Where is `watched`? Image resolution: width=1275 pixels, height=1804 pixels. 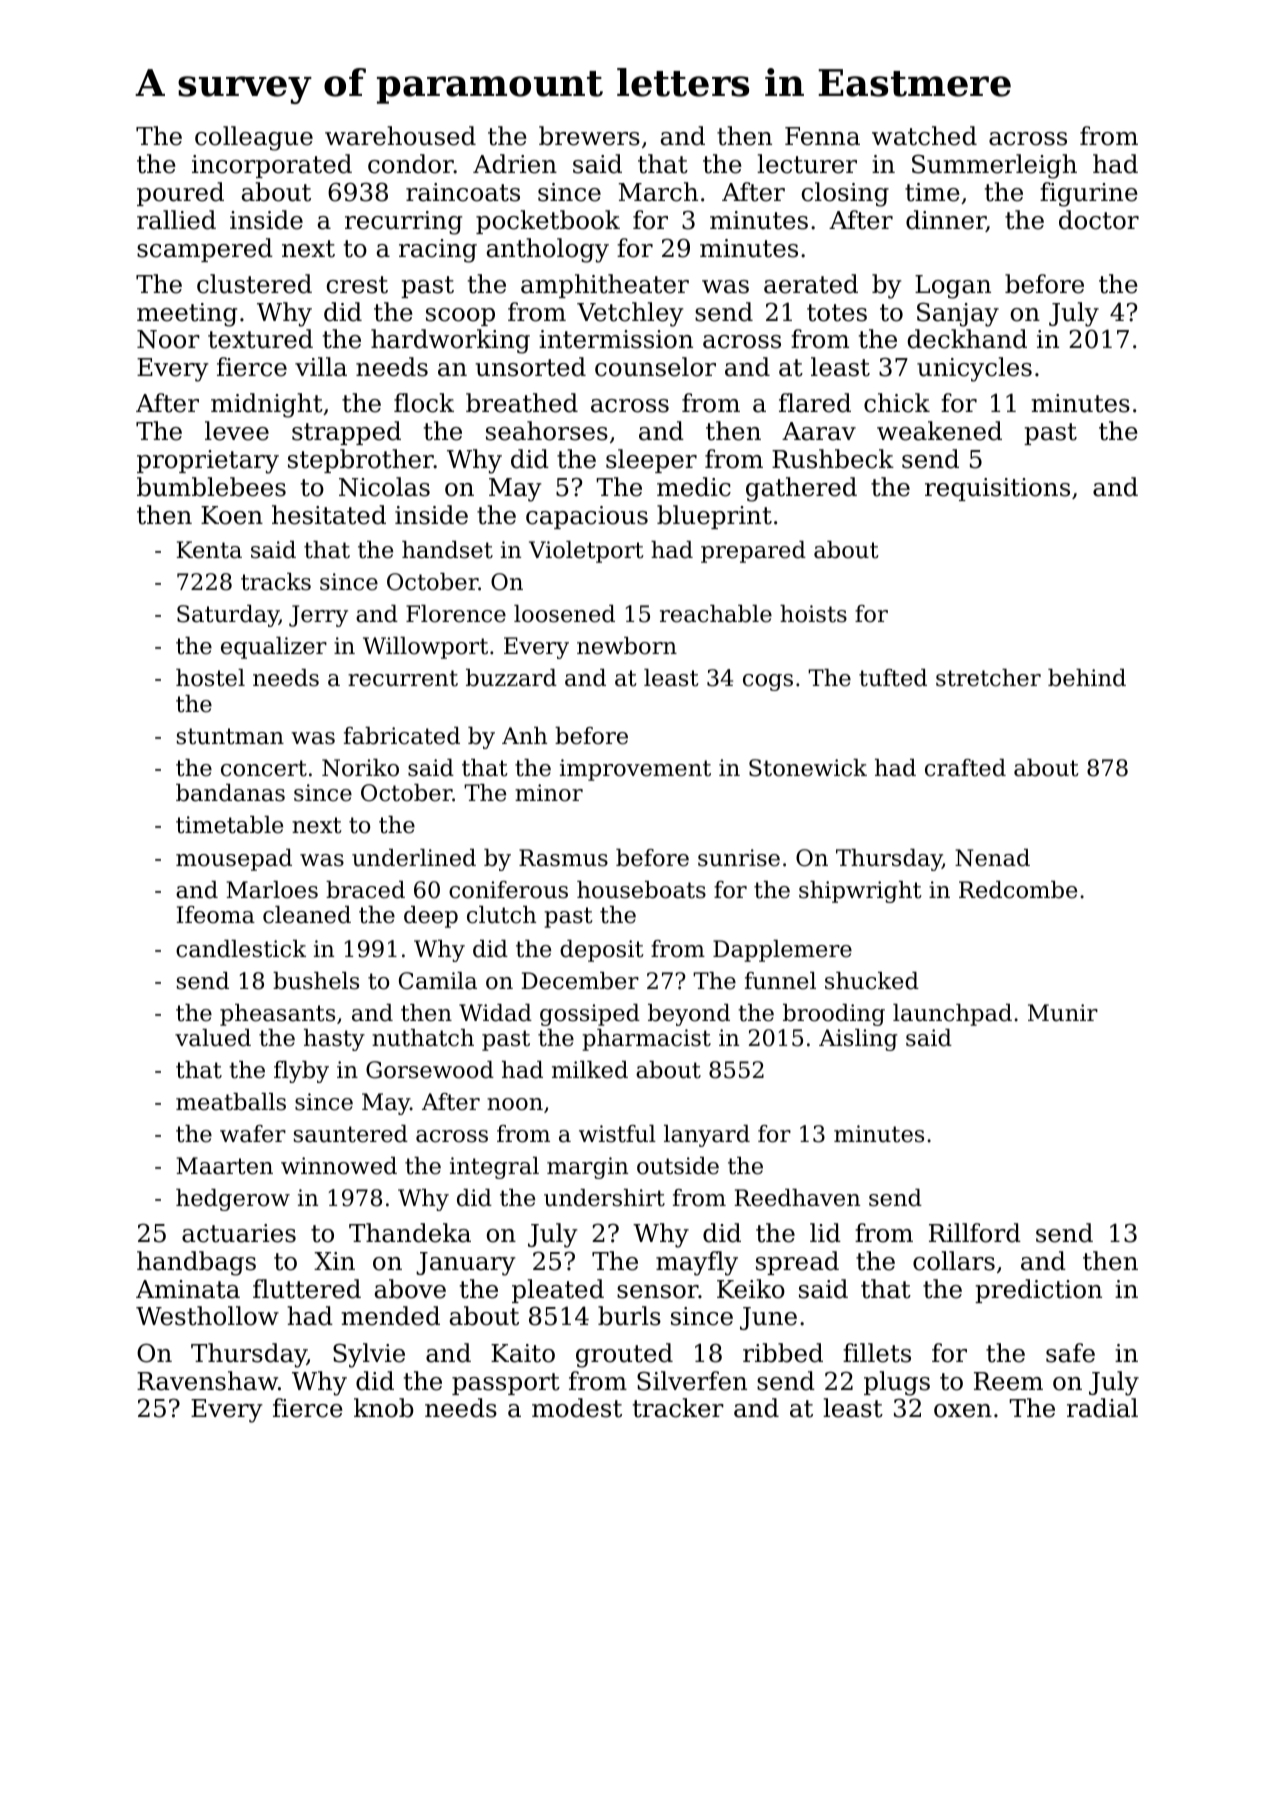
watched is located at coordinates (924, 136).
